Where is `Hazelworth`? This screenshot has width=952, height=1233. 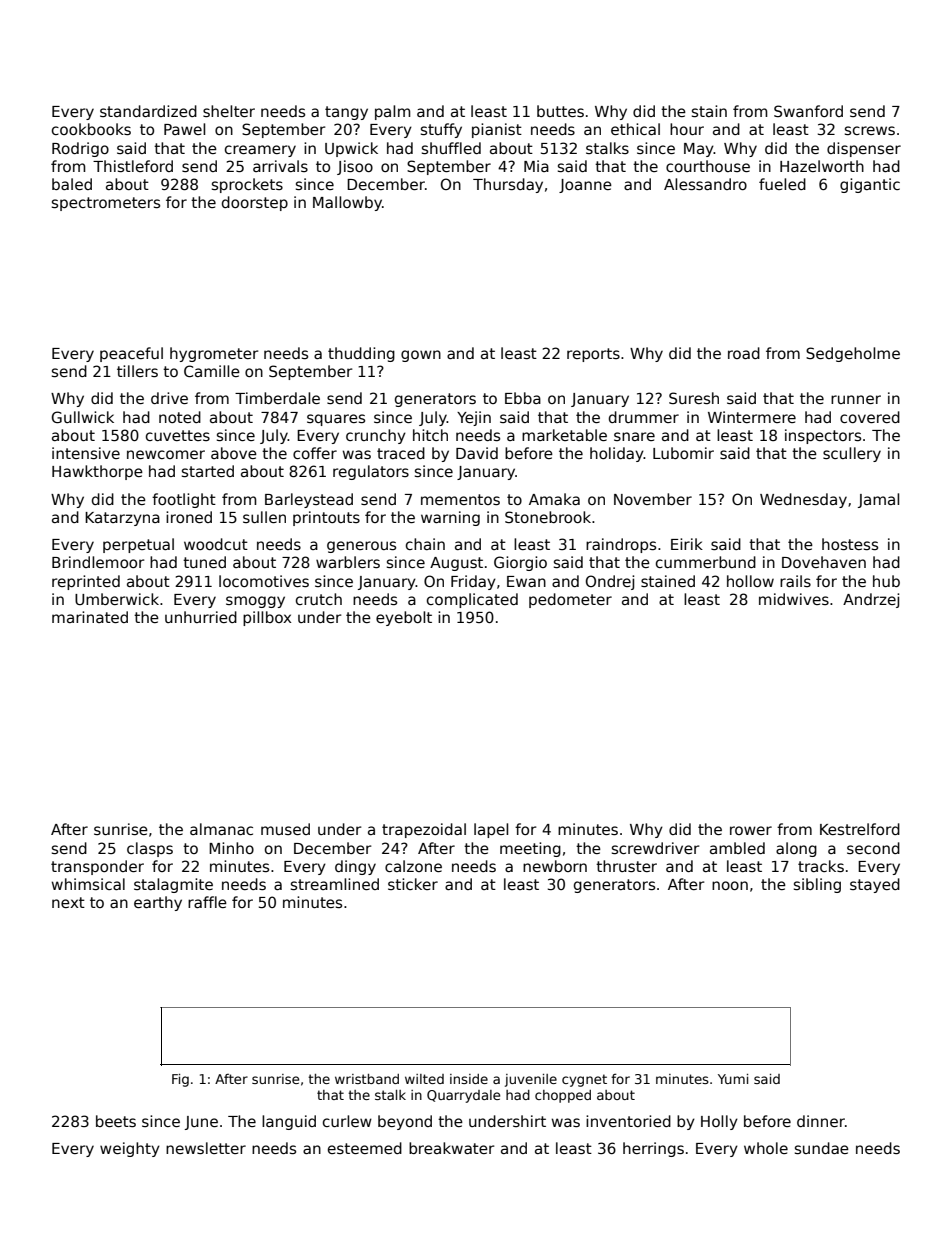 Hazelworth is located at coordinates (822, 166).
